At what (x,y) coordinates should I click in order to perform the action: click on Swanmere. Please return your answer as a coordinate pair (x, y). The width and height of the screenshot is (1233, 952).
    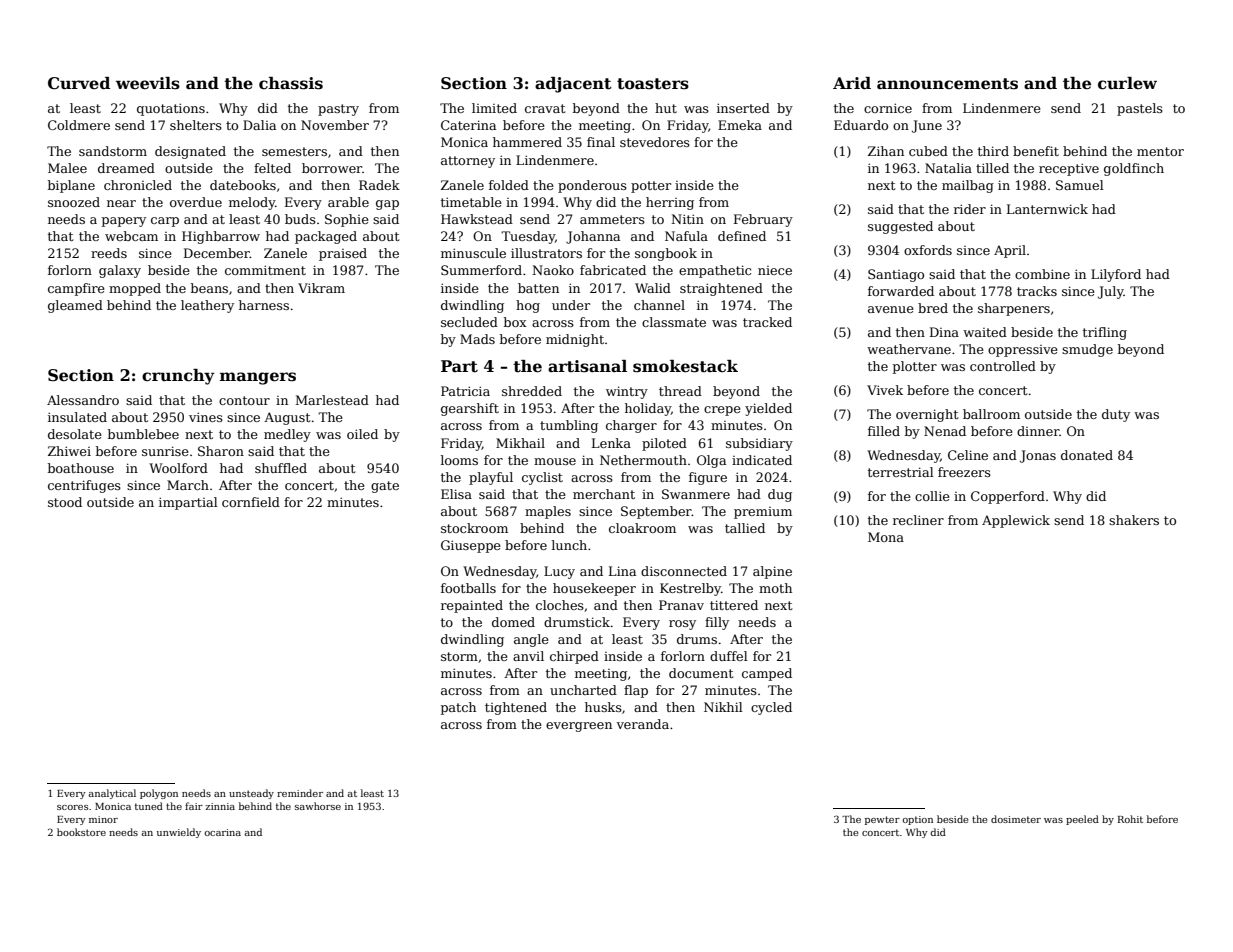
    Looking at the image, I should click on (696, 494).
